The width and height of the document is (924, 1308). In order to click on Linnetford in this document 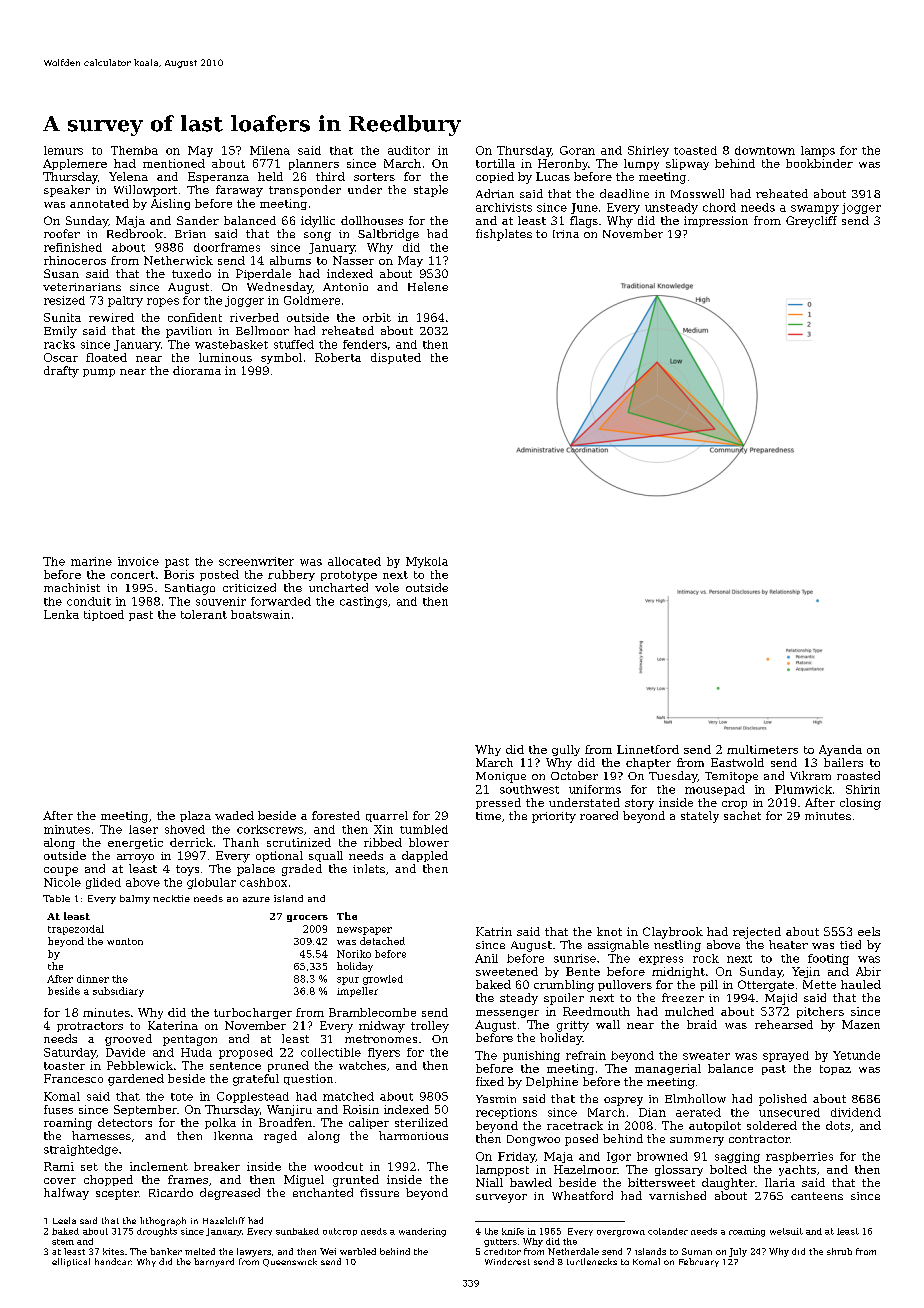, I will do `click(648, 749)`.
